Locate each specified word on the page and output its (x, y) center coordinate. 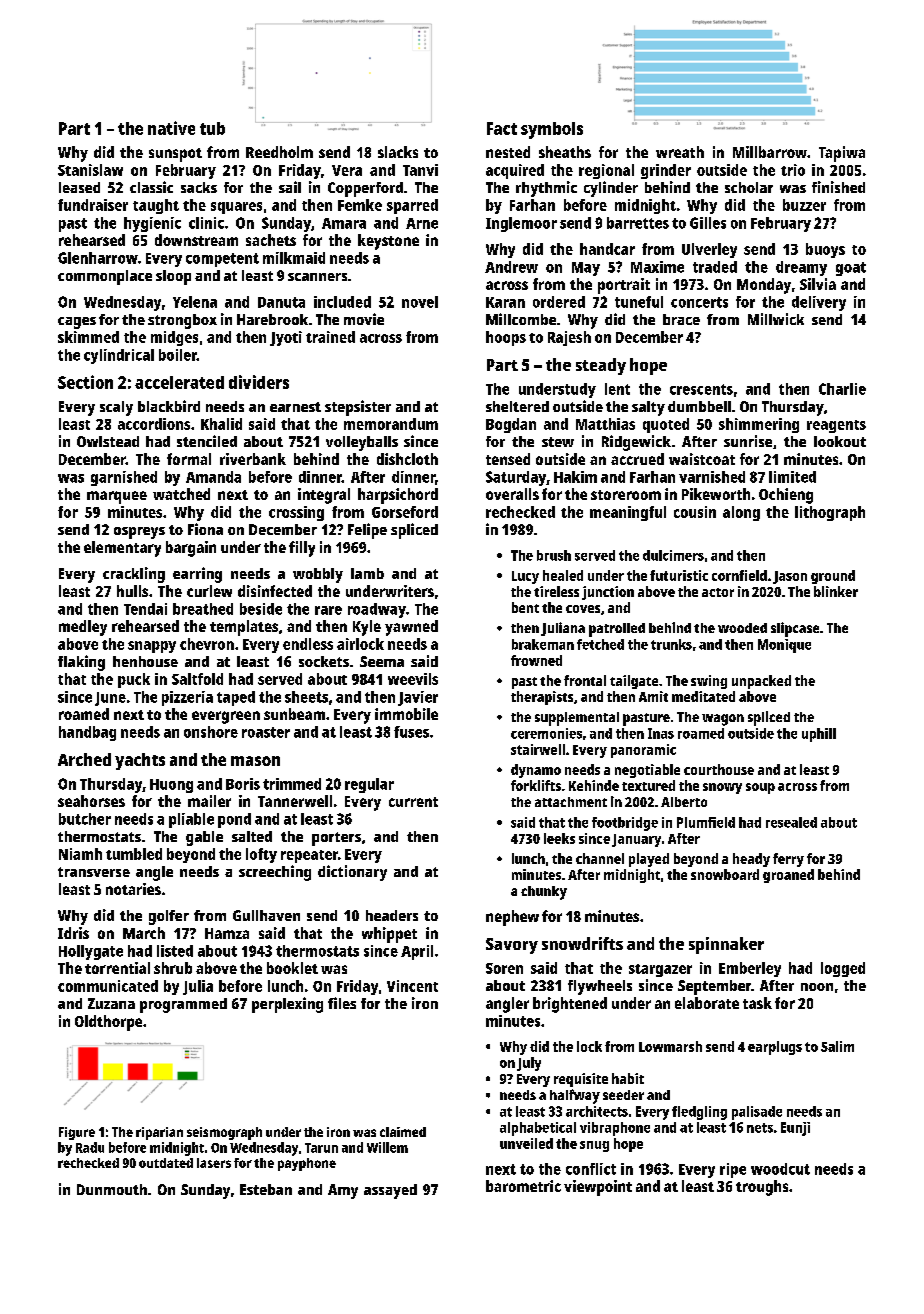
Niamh (80, 854)
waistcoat (702, 459)
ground (833, 577)
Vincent (412, 986)
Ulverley (709, 250)
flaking (81, 663)
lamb (367, 573)
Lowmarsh (670, 1046)
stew (558, 442)
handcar (607, 249)
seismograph (224, 1133)
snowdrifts (582, 943)
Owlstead (108, 441)
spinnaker (726, 945)
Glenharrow (98, 258)
